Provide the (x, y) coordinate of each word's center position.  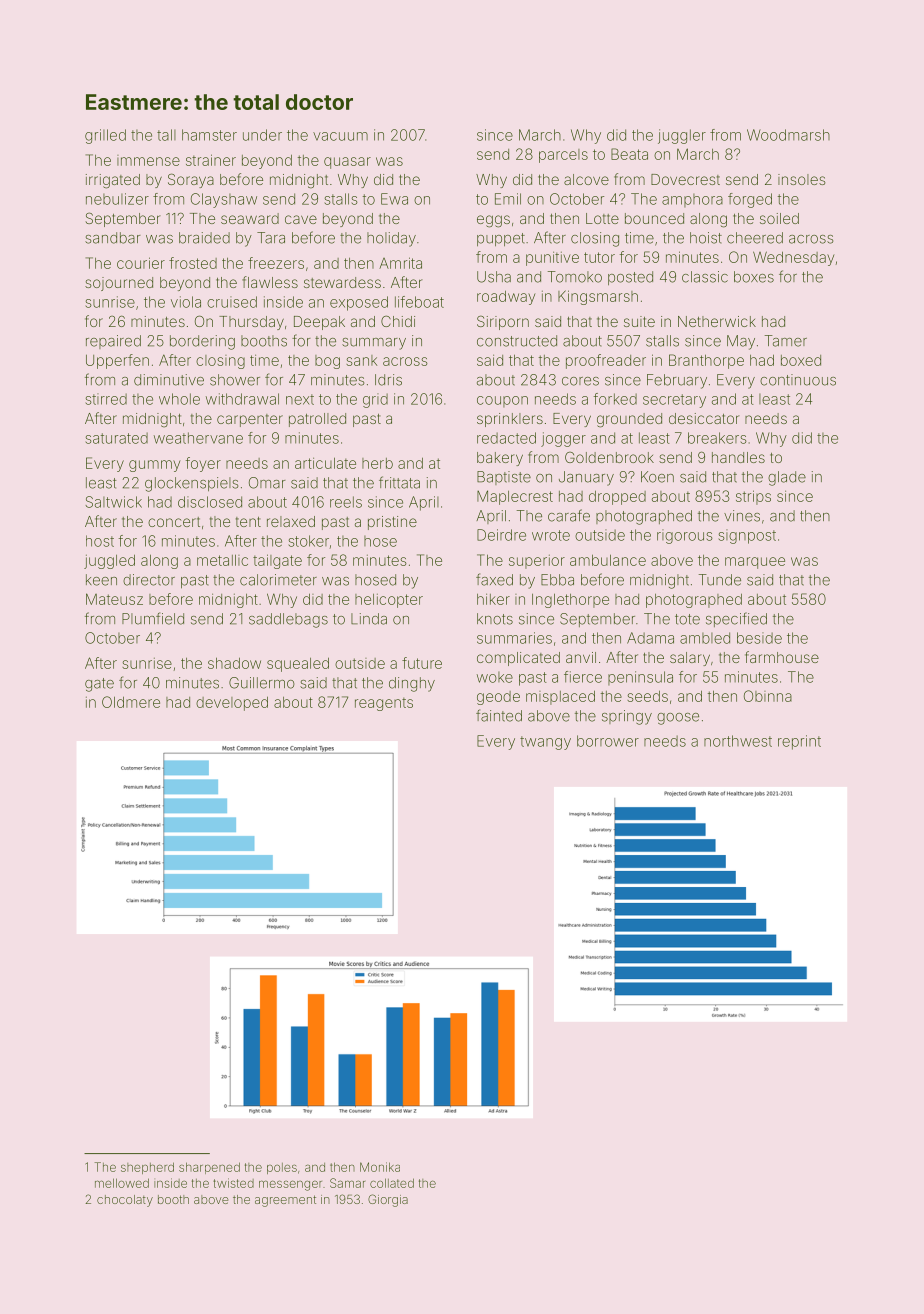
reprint (799, 742)
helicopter (389, 601)
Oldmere (131, 702)
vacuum (340, 136)
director (149, 580)
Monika (380, 1167)
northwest (738, 741)
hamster (209, 135)
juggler (682, 136)
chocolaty (125, 1201)
